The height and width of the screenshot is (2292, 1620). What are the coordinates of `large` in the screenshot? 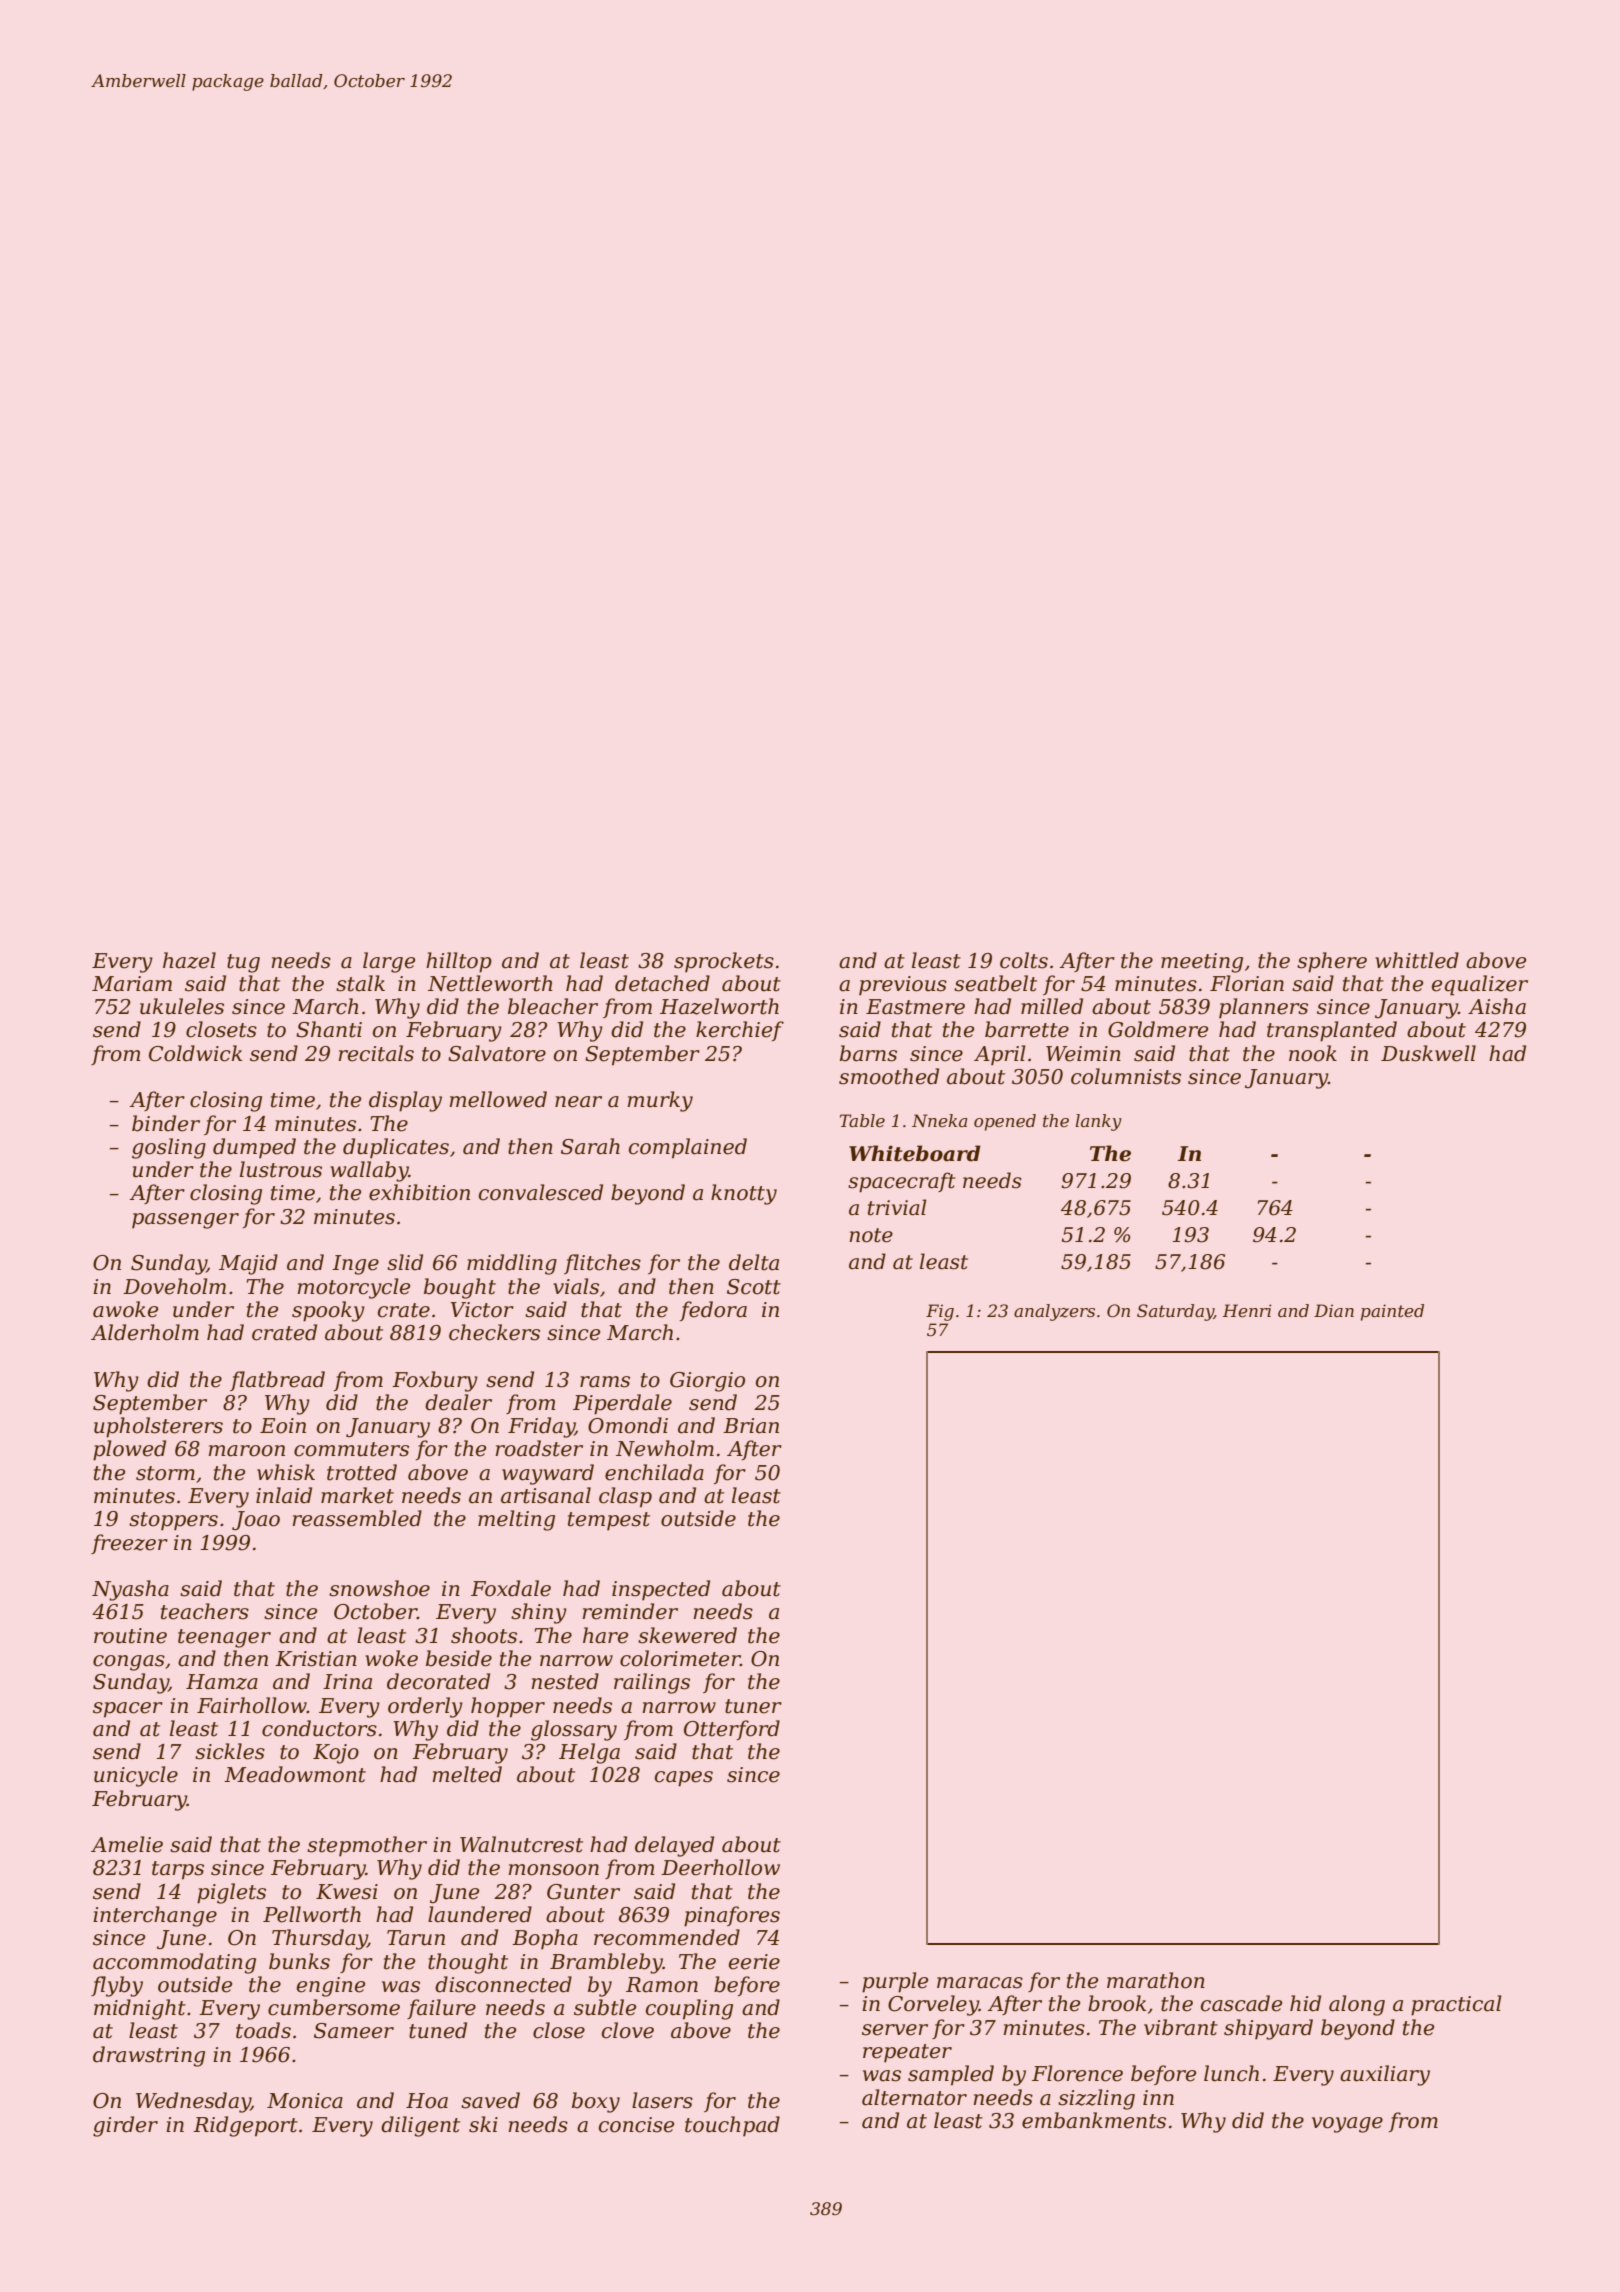 It's located at (389, 962).
